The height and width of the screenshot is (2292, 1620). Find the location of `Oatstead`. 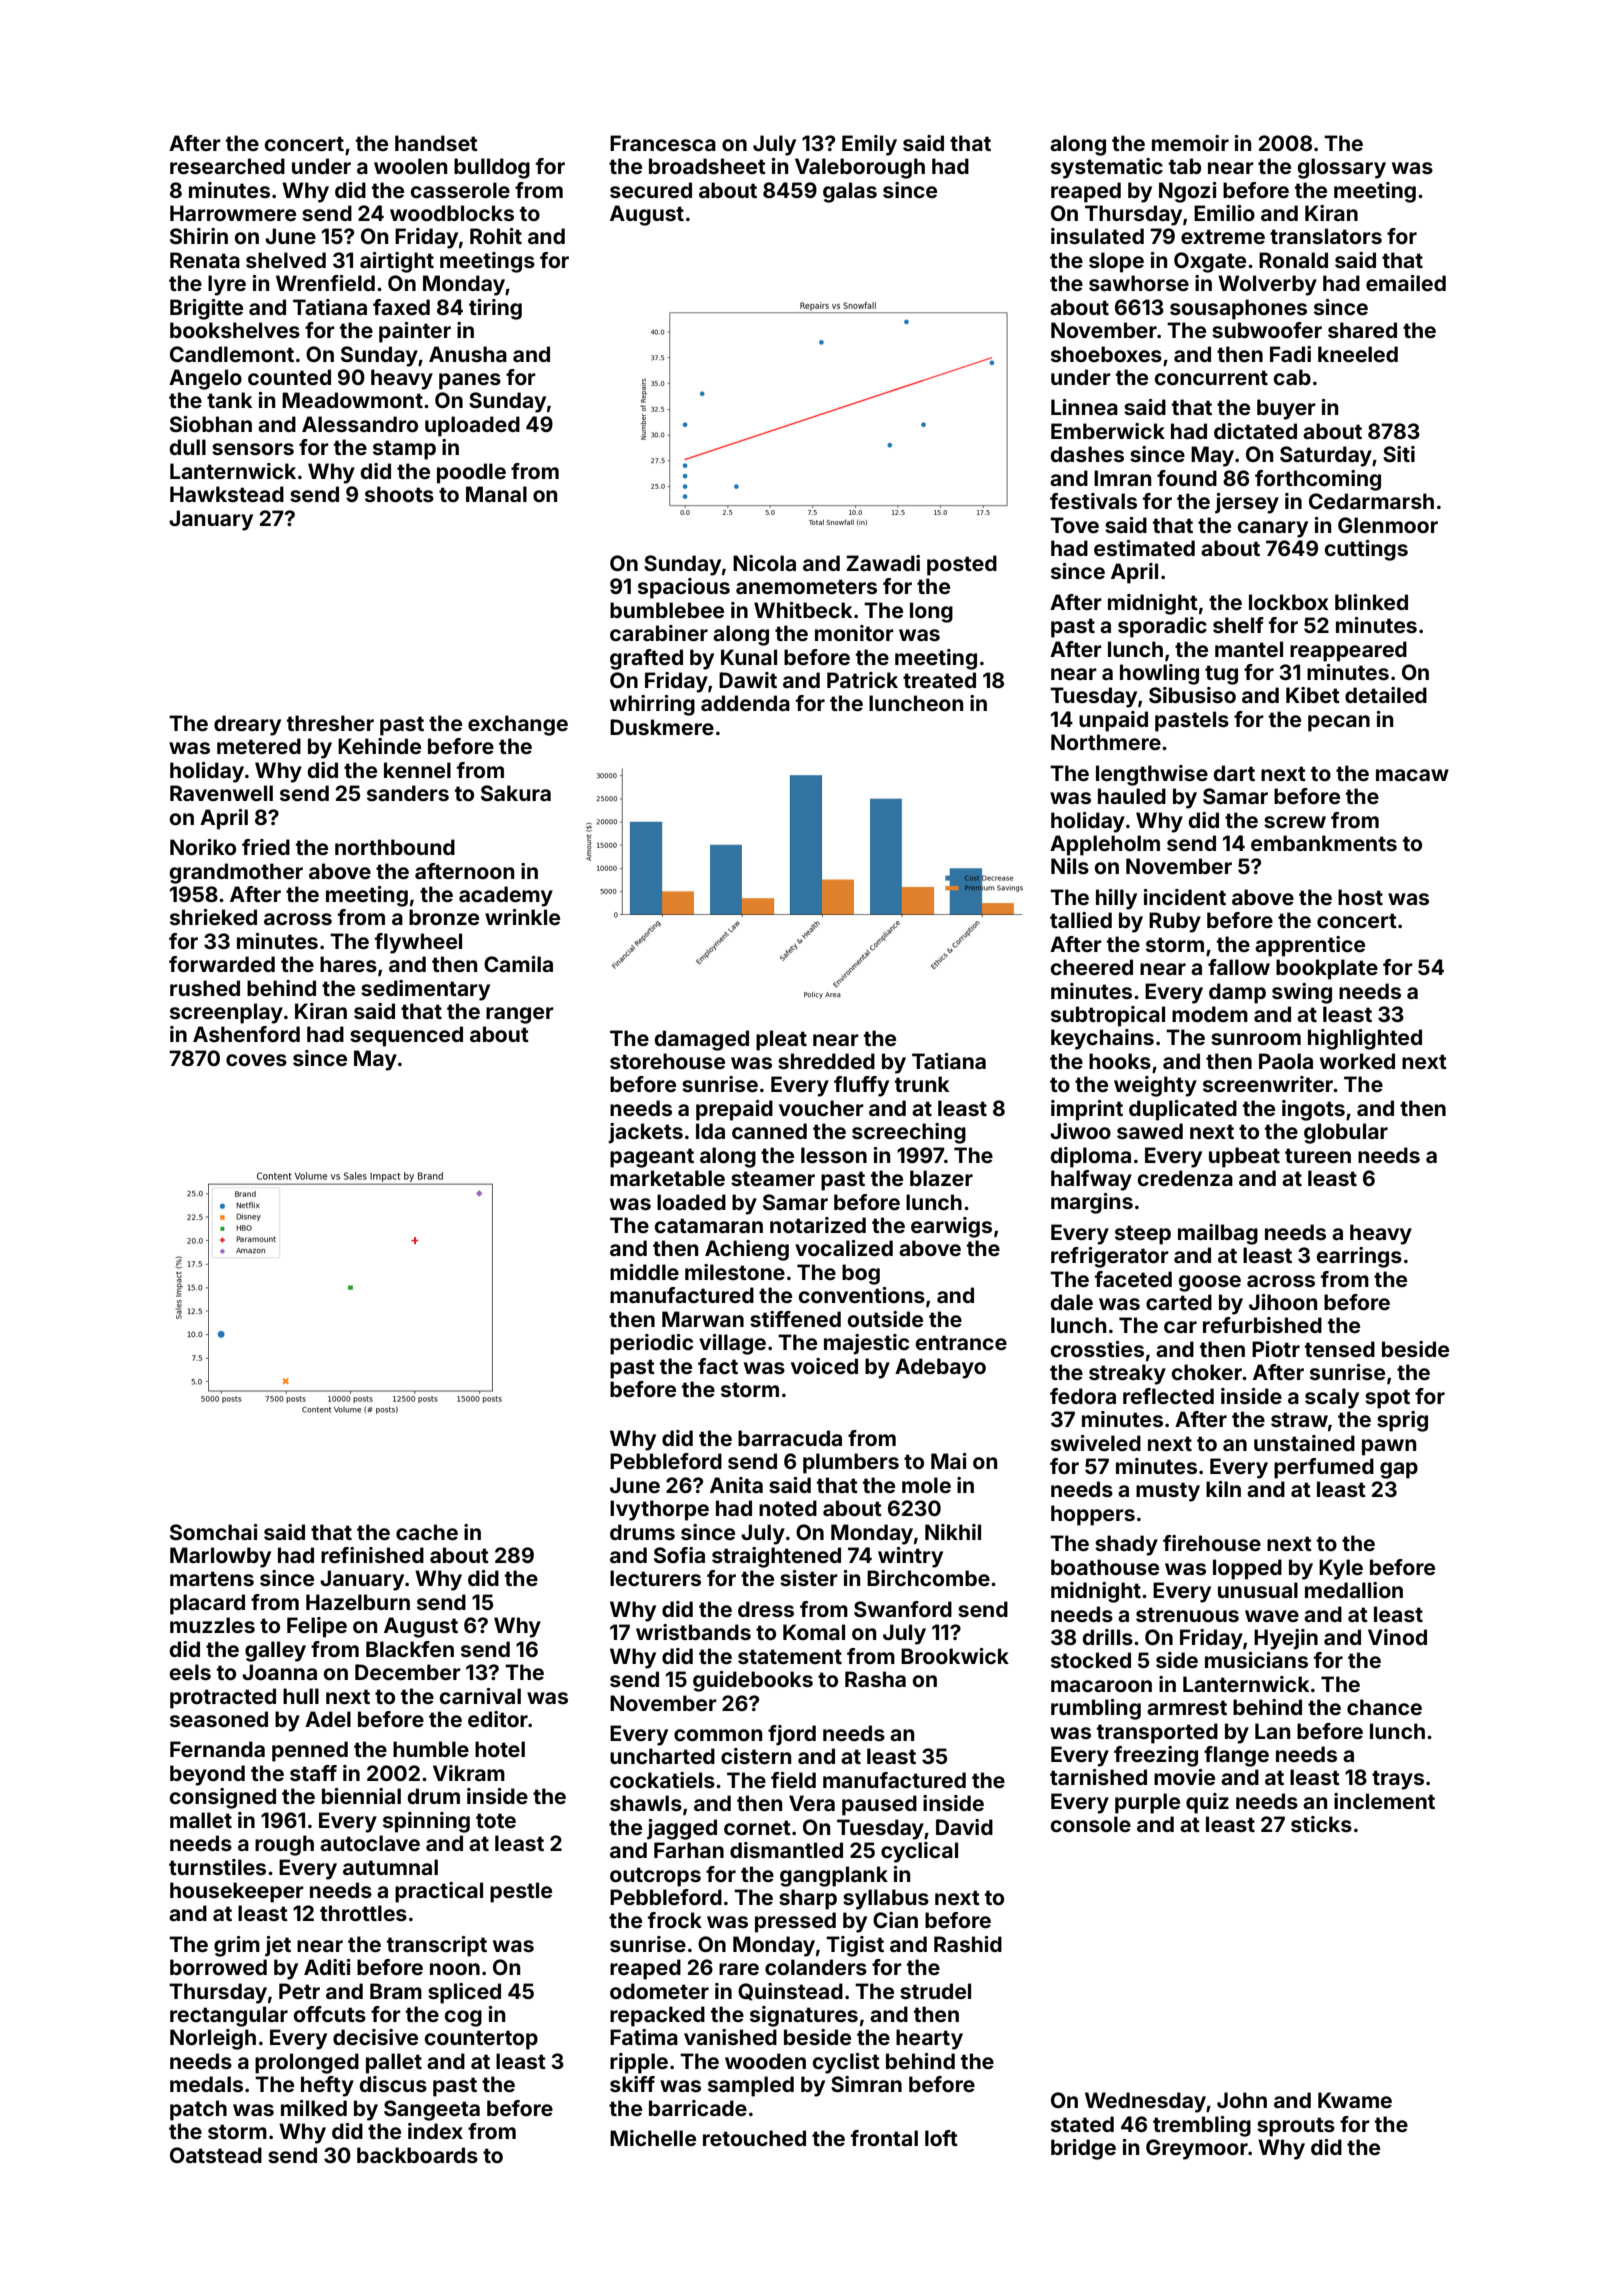

Oatstead is located at coordinates (216, 2155).
